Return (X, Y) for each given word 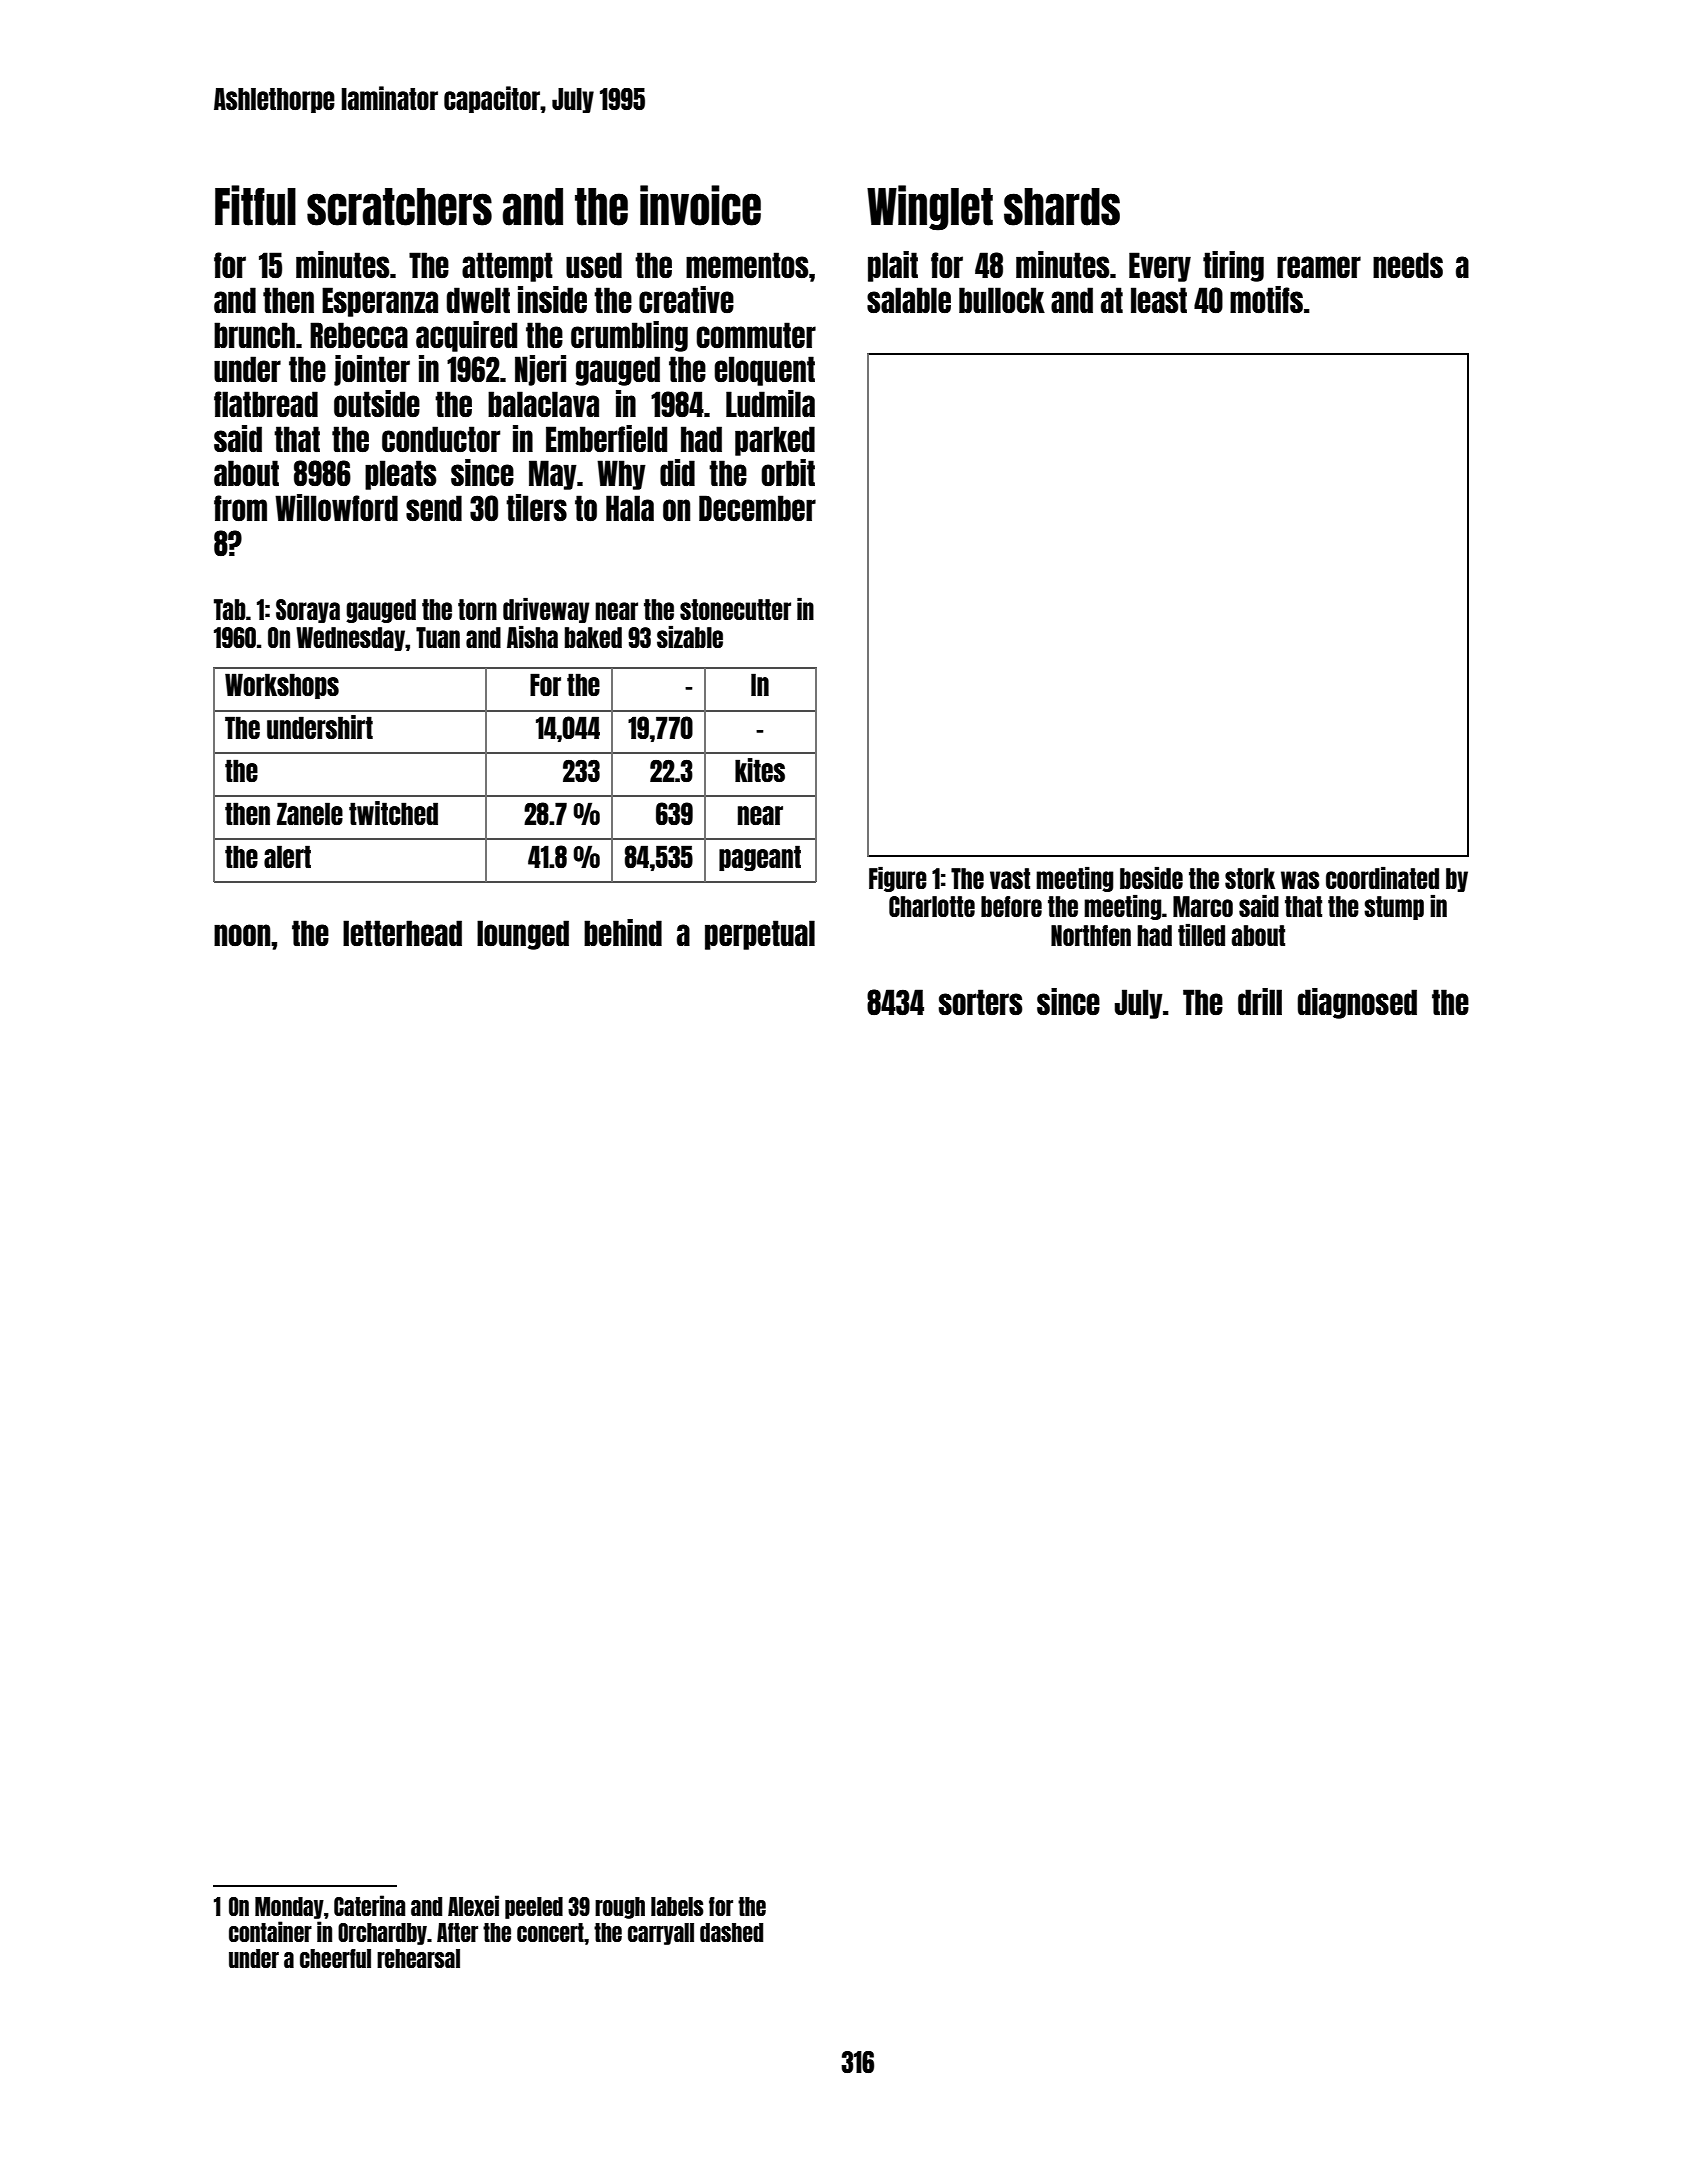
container (270, 1931)
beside (1151, 878)
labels (677, 1906)
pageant (760, 858)
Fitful (255, 205)
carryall (661, 1934)
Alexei (473, 1905)
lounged (523, 935)
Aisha (532, 637)
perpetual (760, 935)
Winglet (930, 208)
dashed (731, 1932)
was (1300, 880)
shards (1062, 207)
